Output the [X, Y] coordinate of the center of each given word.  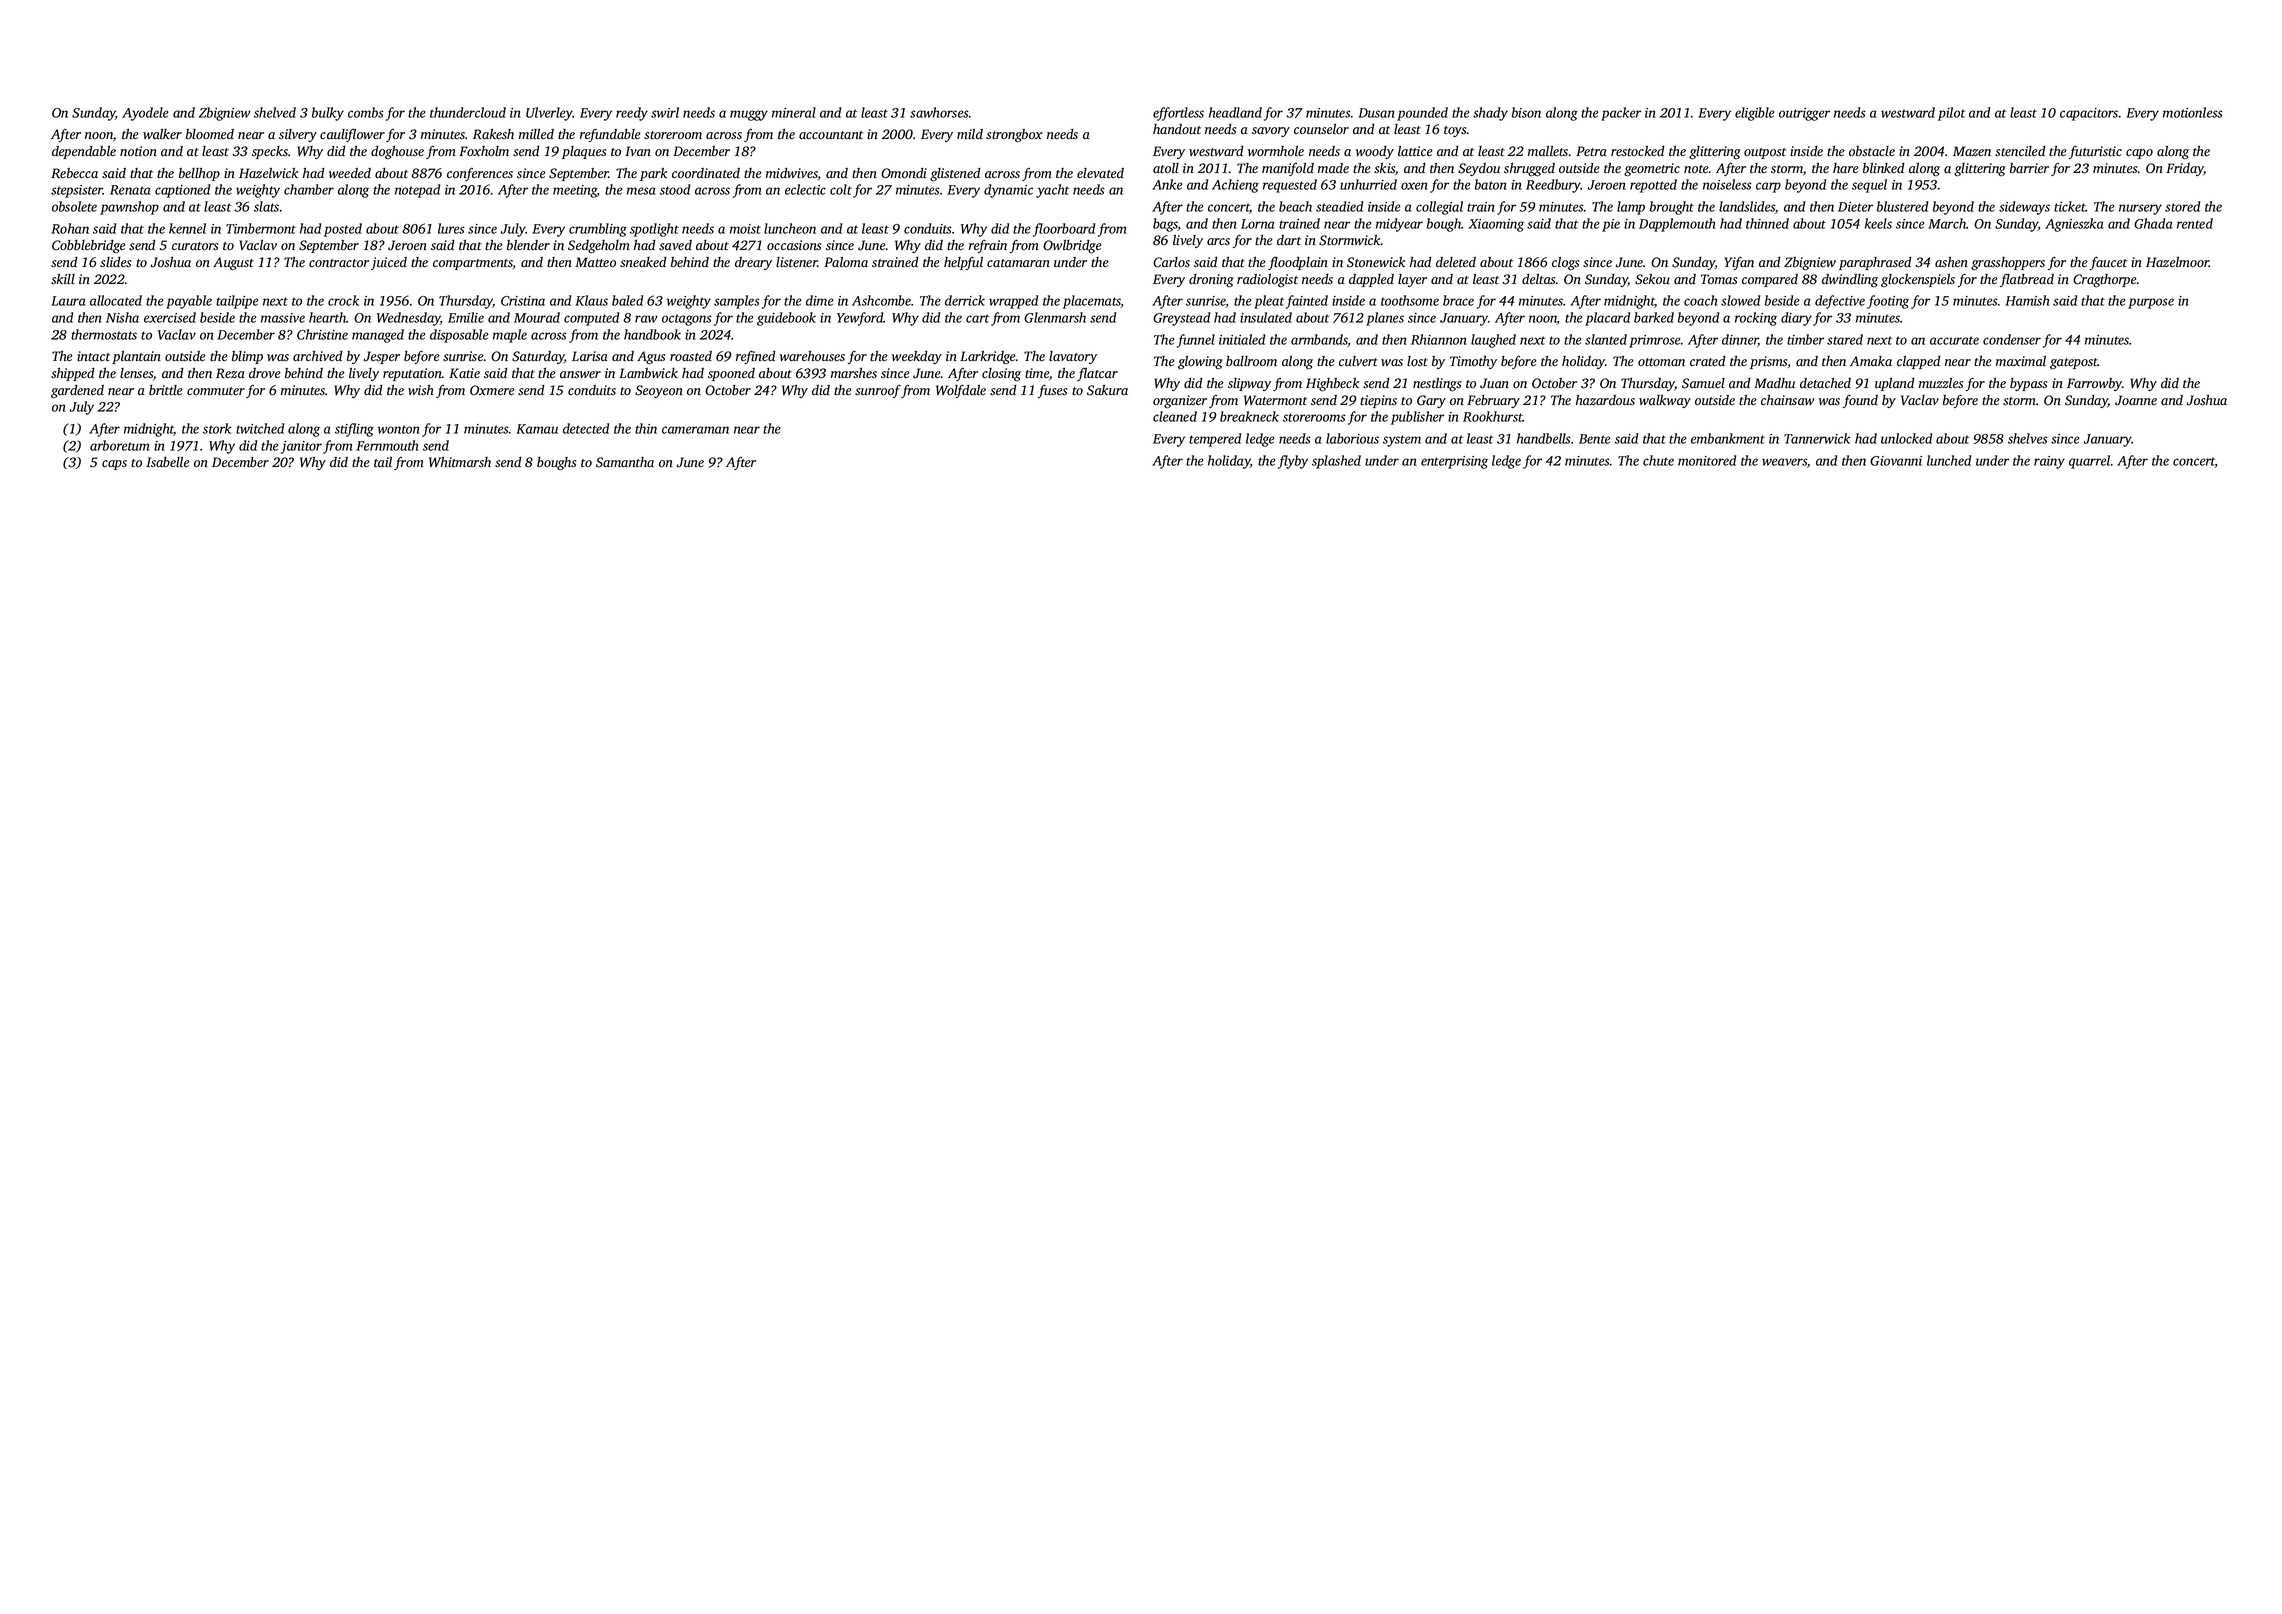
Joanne [2136, 400]
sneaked [643, 262]
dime [819, 300]
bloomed [210, 134]
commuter [216, 391]
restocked [1638, 151]
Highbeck [1332, 385]
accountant [831, 135]
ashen [1951, 262]
